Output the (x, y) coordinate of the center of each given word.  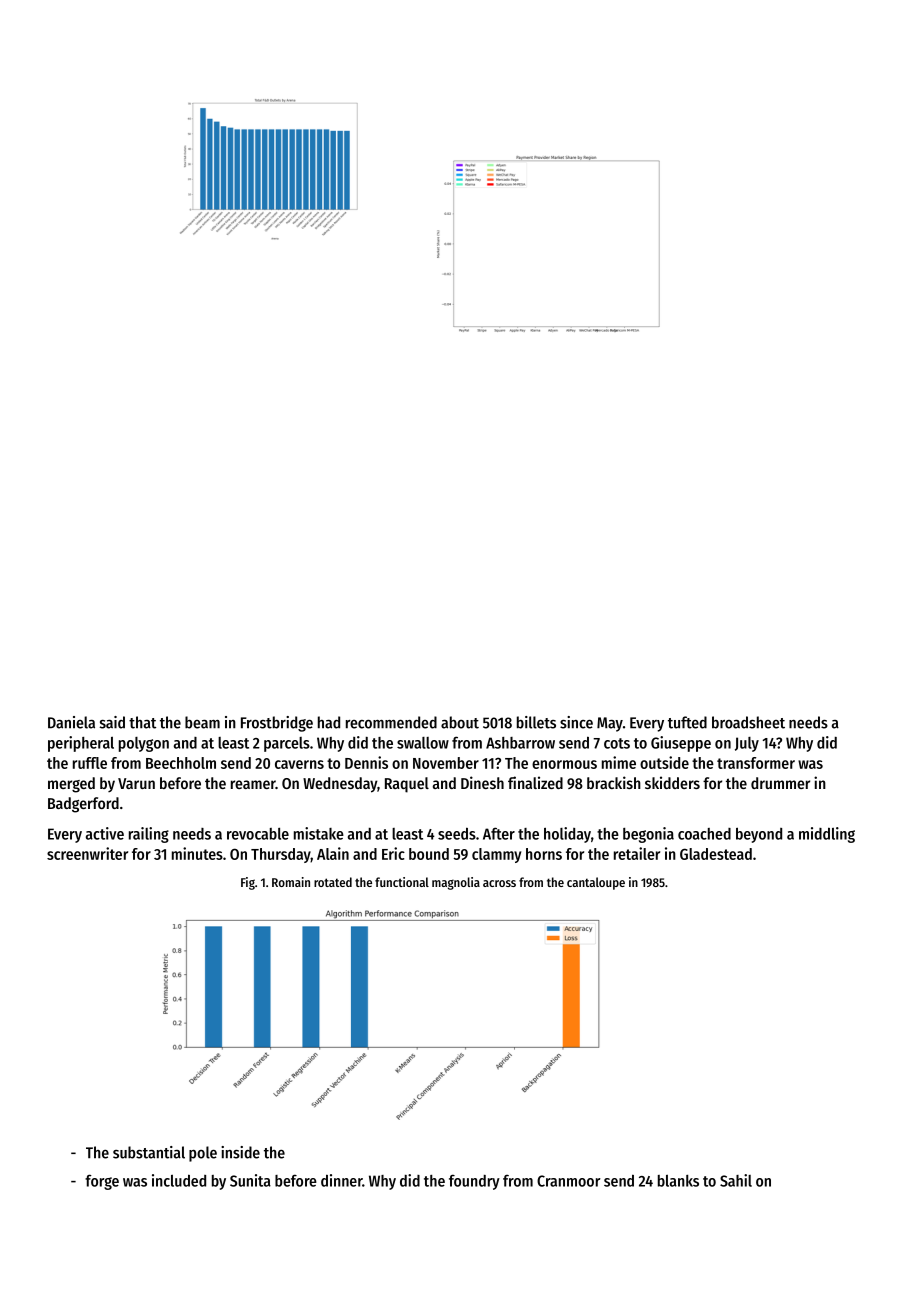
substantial (149, 1152)
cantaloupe (596, 883)
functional (402, 882)
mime (619, 762)
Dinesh (482, 782)
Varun (136, 783)
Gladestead (716, 854)
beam (202, 722)
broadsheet (748, 722)
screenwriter (87, 853)
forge (102, 1182)
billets (536, 722)
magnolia (456, 883)
